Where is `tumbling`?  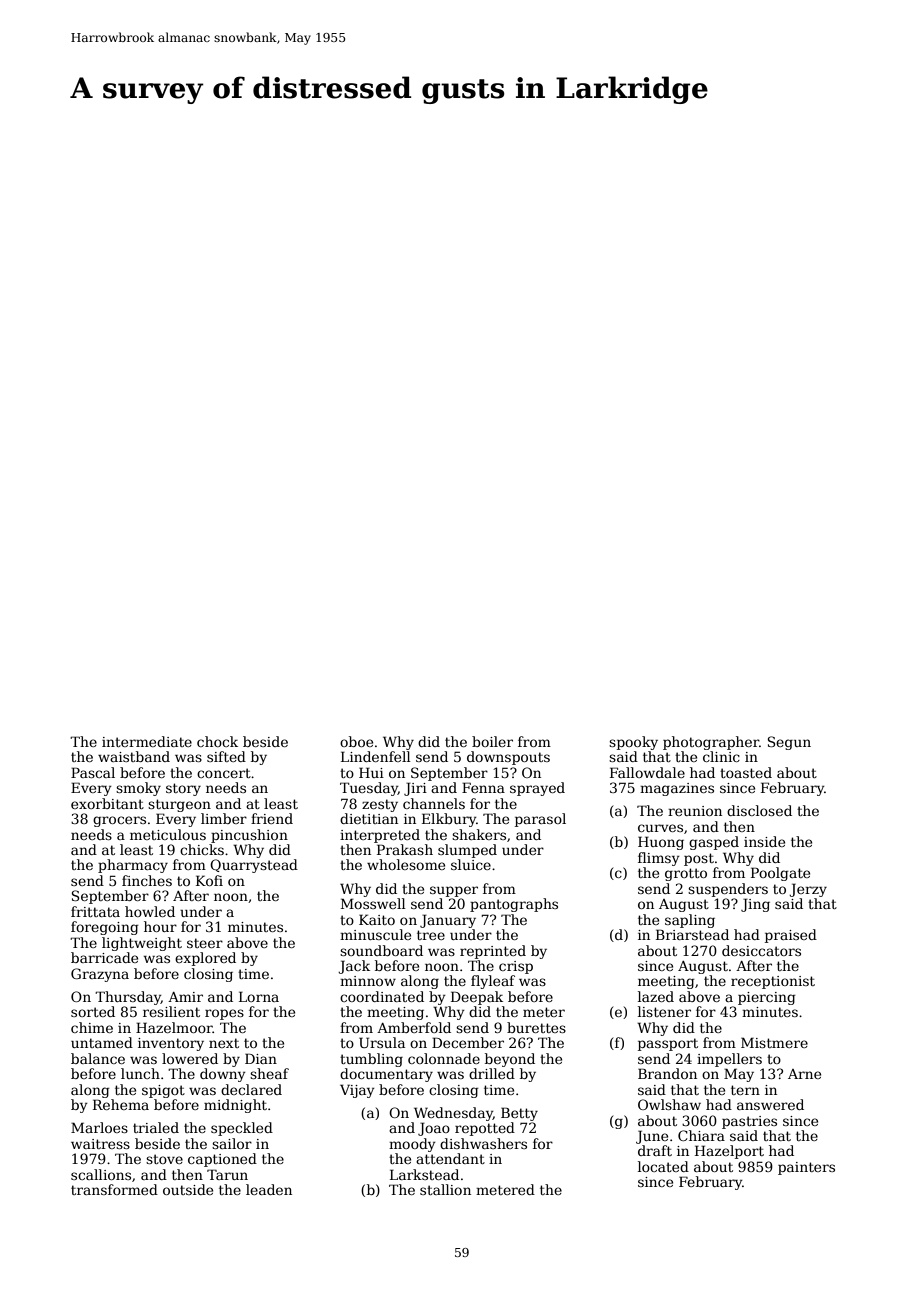
tumbling is located at coordinates (371, 1060).
